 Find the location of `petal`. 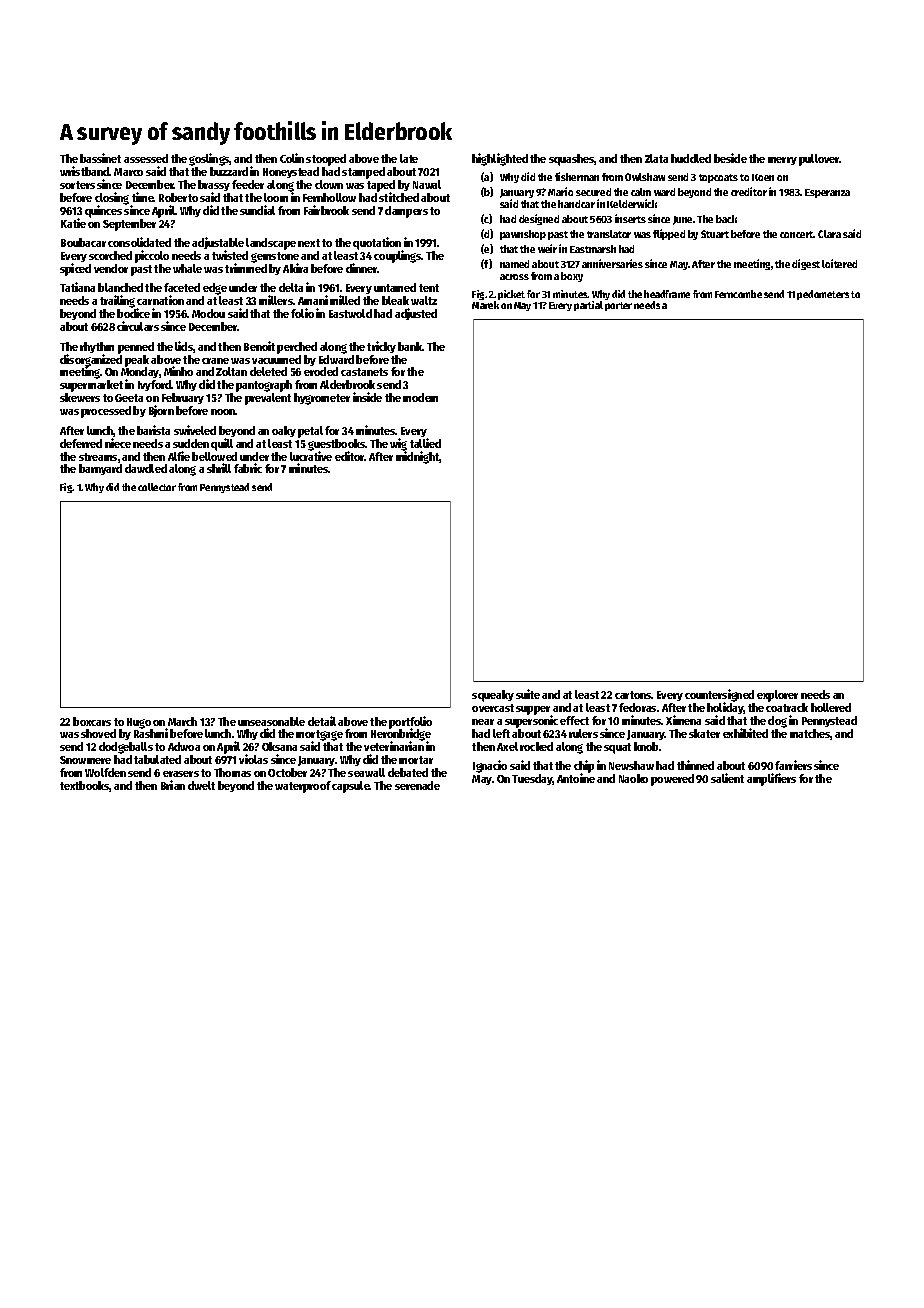

petal is located at coordinates (310, 432).
